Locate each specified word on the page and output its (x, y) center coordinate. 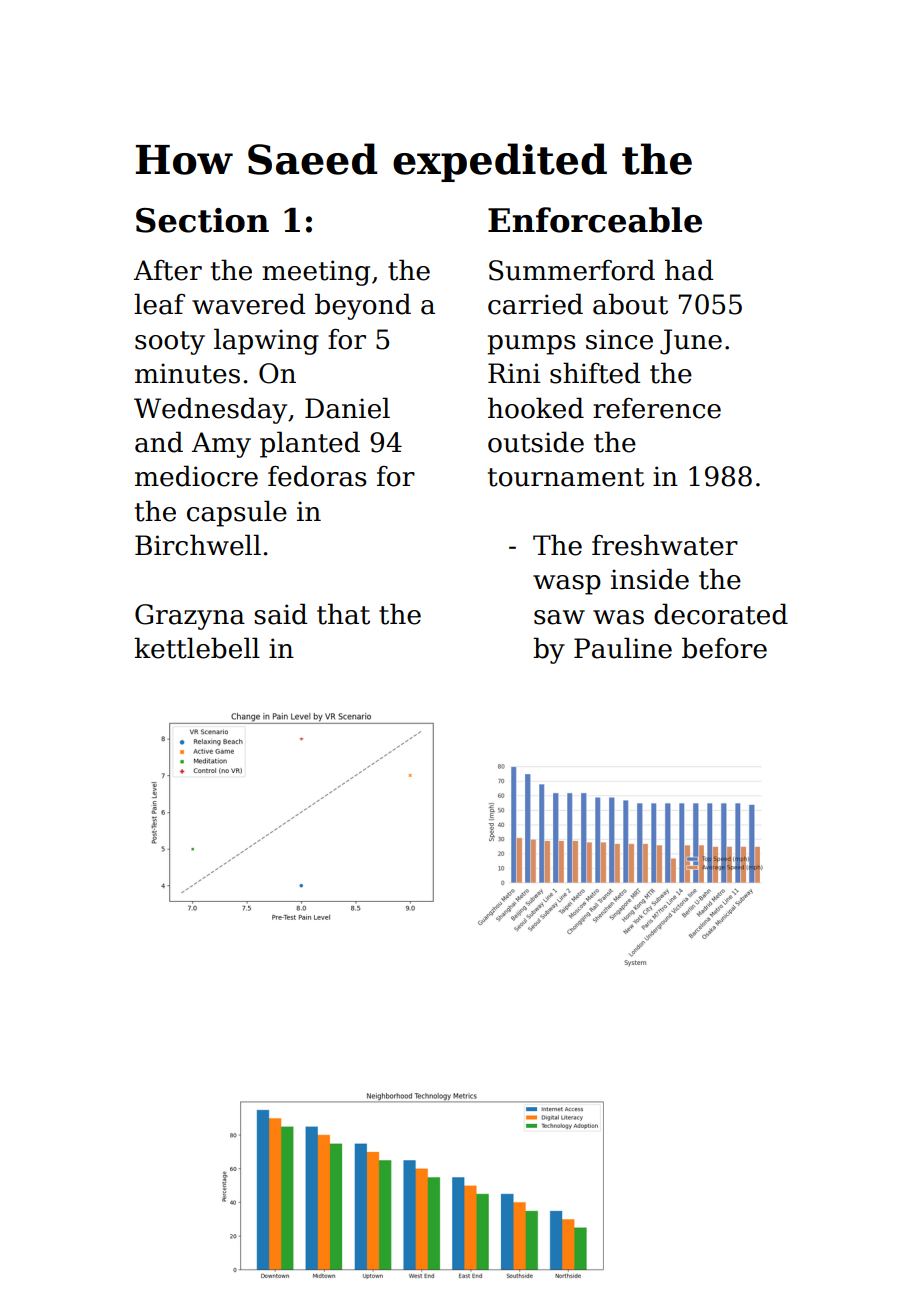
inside (650, 579)
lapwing (266, 341)
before (724, 648)
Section (202, 220)
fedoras (317, 476)
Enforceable (595, 220)
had (689, 270)
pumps (531, 345)
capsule (237, 513)
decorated (721, 614)
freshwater (665, 545)
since (619, 339)
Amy (221, 445)
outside (536, 442)
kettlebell (197, 648)
